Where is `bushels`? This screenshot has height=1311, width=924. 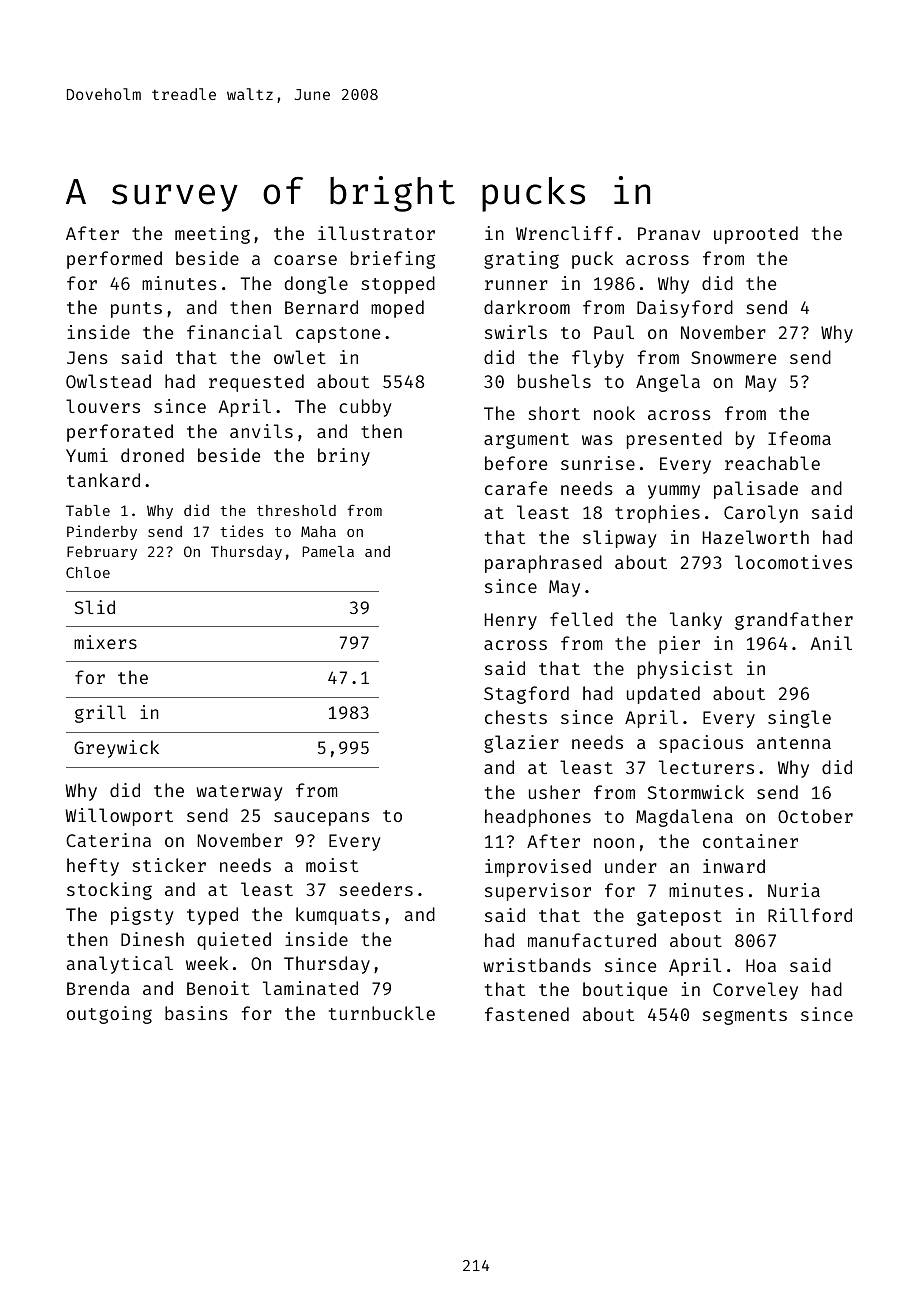 bushels is located at coordinates (554, 381).
